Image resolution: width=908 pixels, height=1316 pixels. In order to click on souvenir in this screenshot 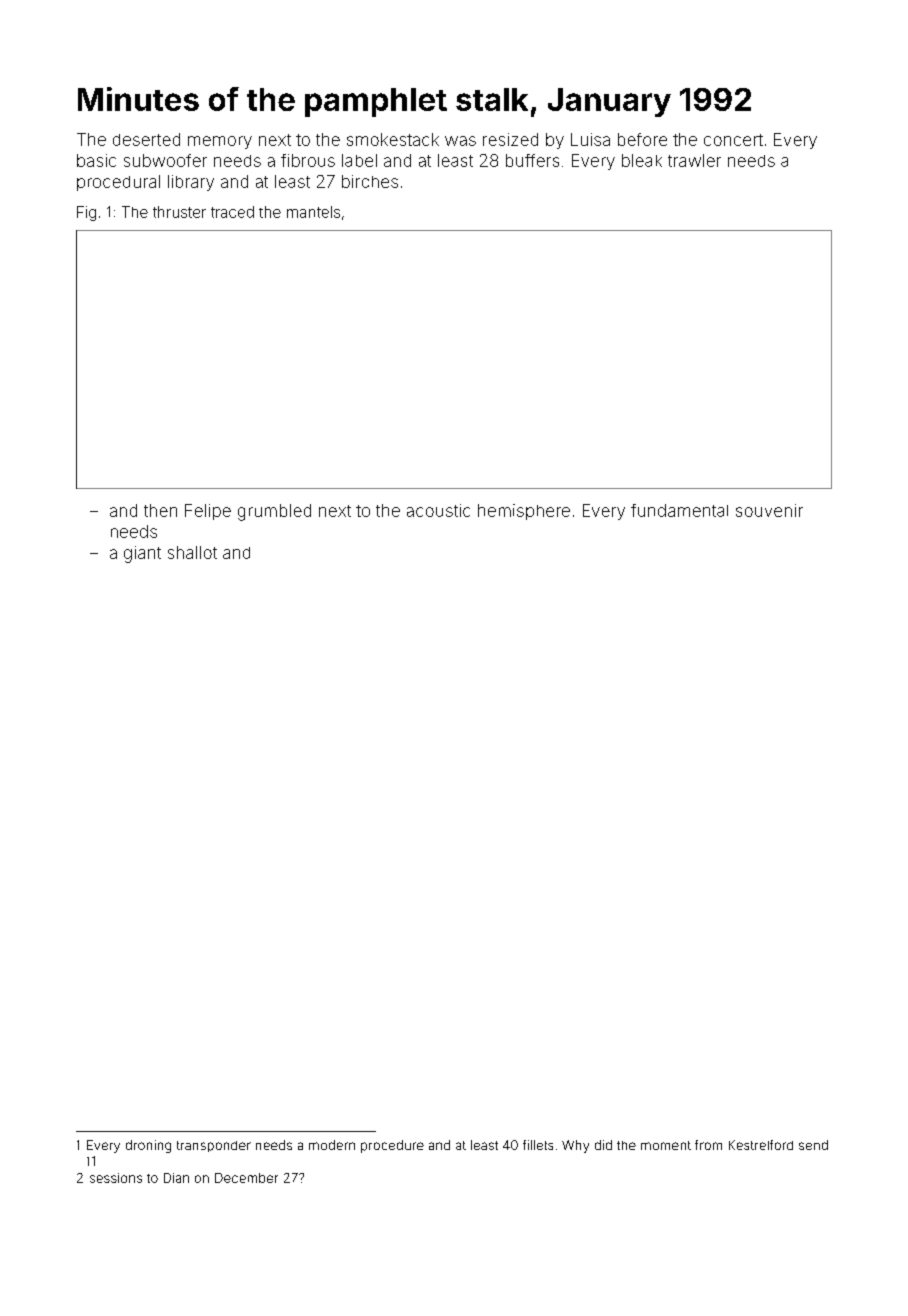, I will do `click(769, 510)`.
